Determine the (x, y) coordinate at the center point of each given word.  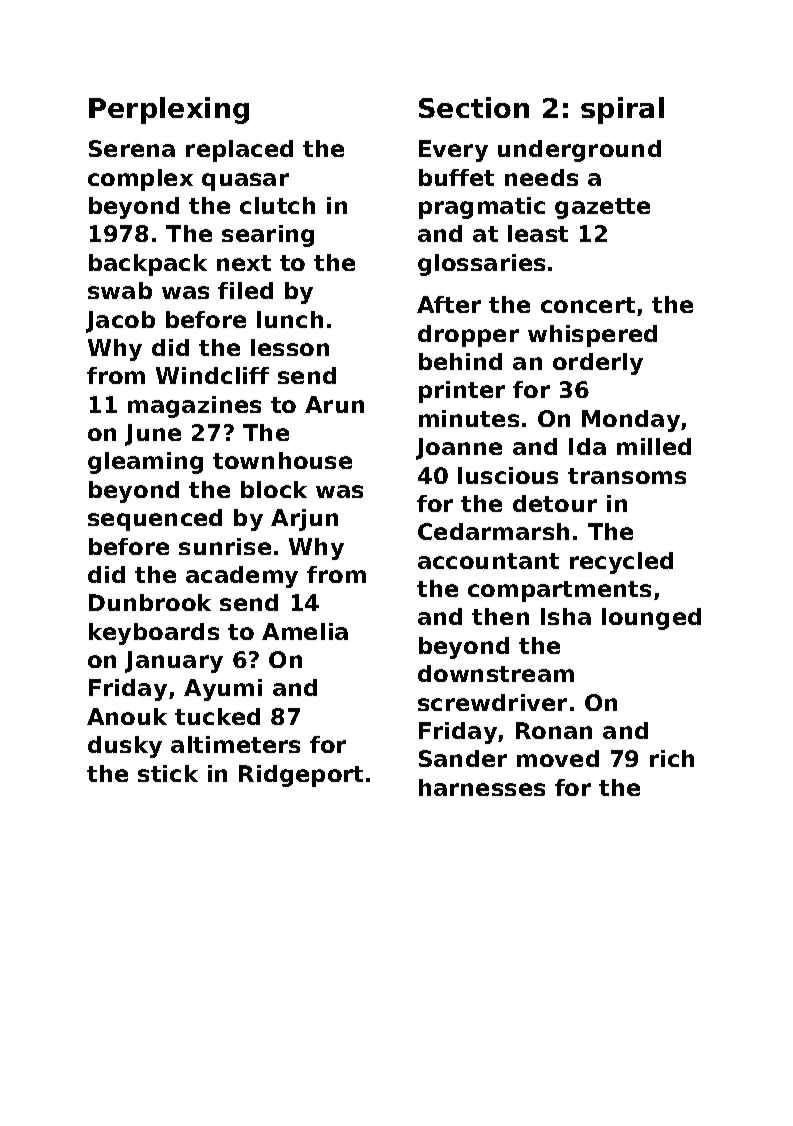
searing (268, 236)
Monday (631, 421)
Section (474, 107)
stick (168, 773)
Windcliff (212, 375)
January (174, 662)
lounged (651, 619)
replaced (239, 151)
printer (462, 392)
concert (588, 305)
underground (579, 151)
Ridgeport (301, 776)
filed (245, 290)
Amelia (305, 631)
